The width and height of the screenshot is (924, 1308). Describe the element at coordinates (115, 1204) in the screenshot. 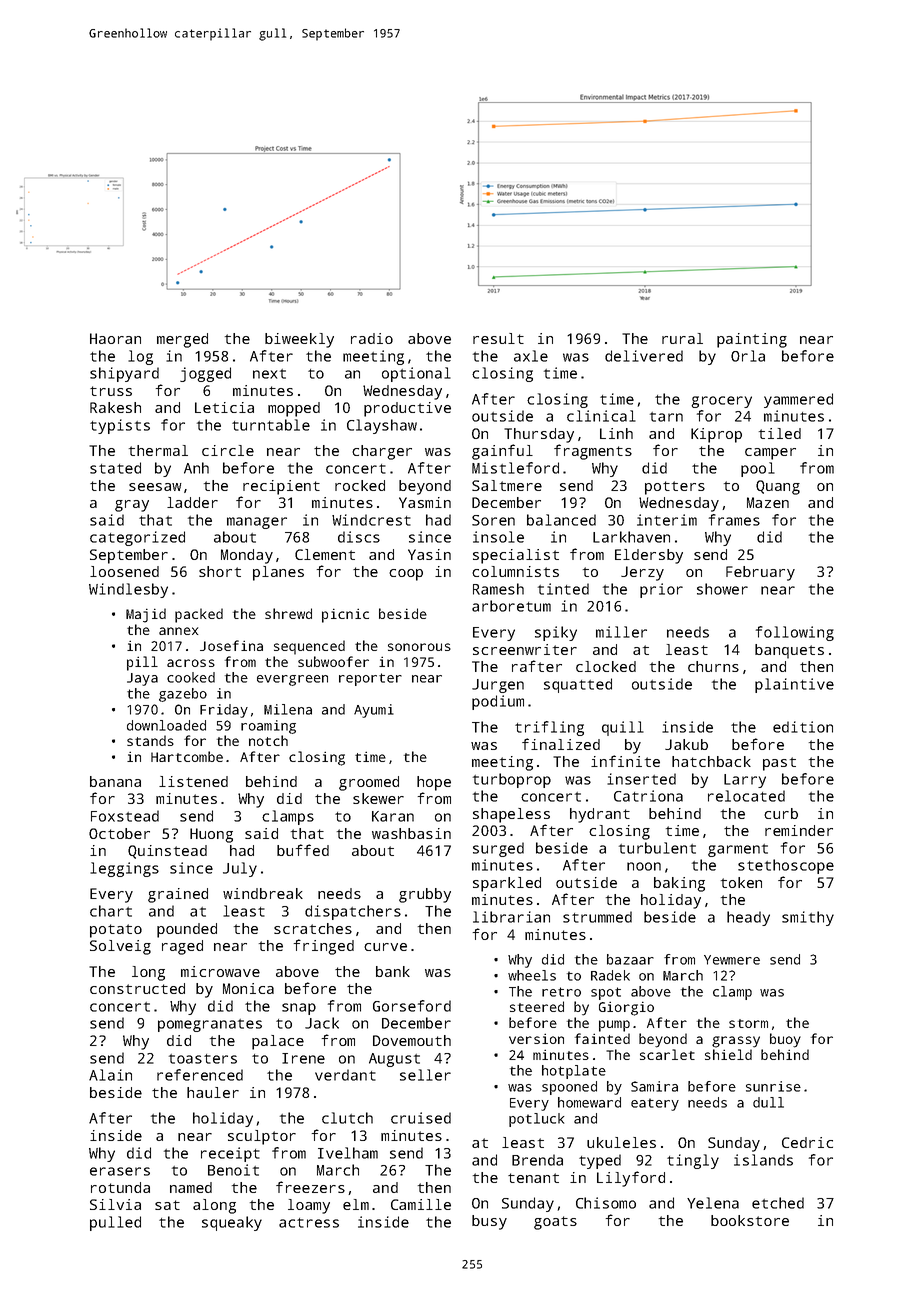

I see `Silvia` at that location.
